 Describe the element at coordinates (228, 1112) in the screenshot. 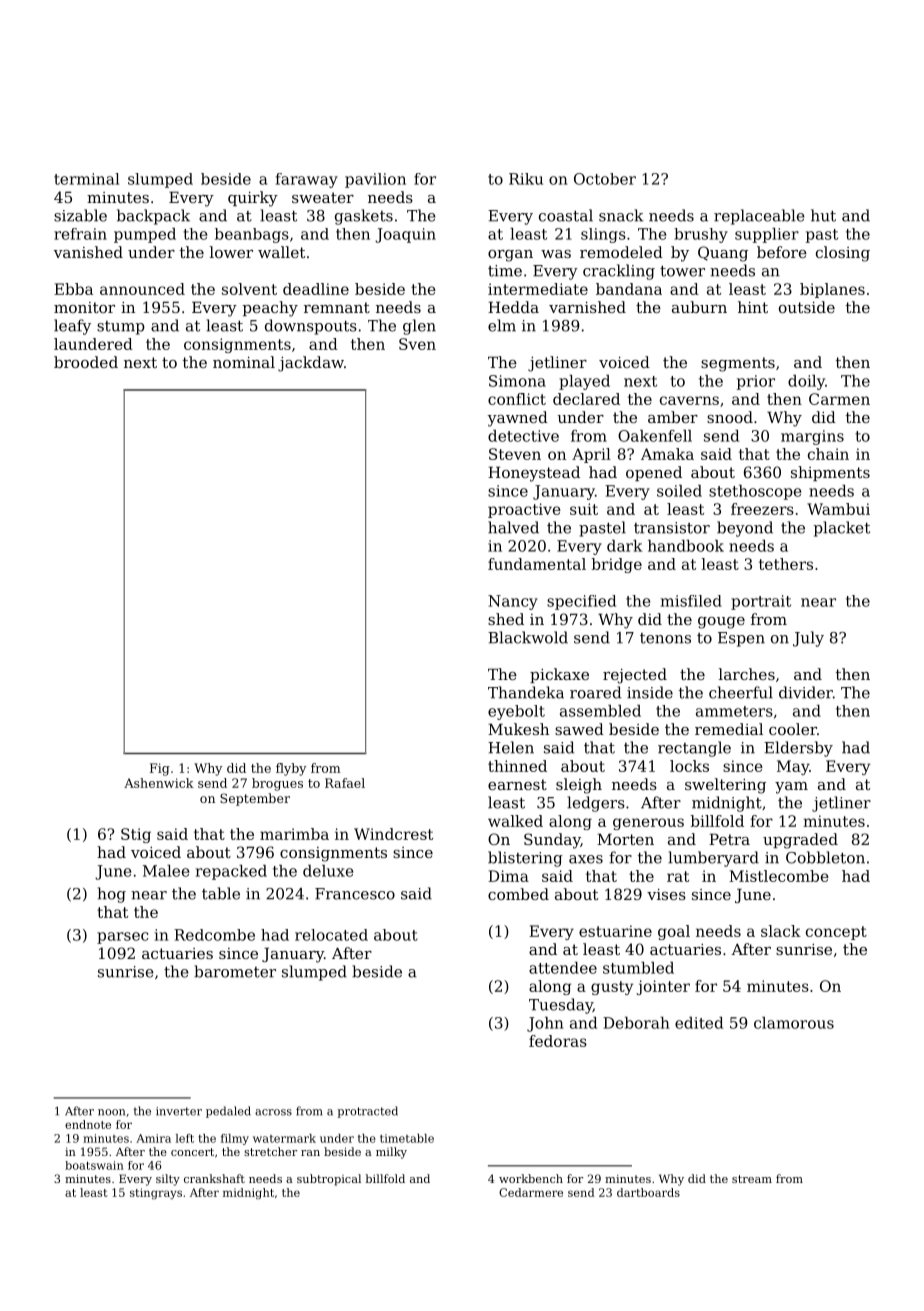

I see `pedaled` at that location.
